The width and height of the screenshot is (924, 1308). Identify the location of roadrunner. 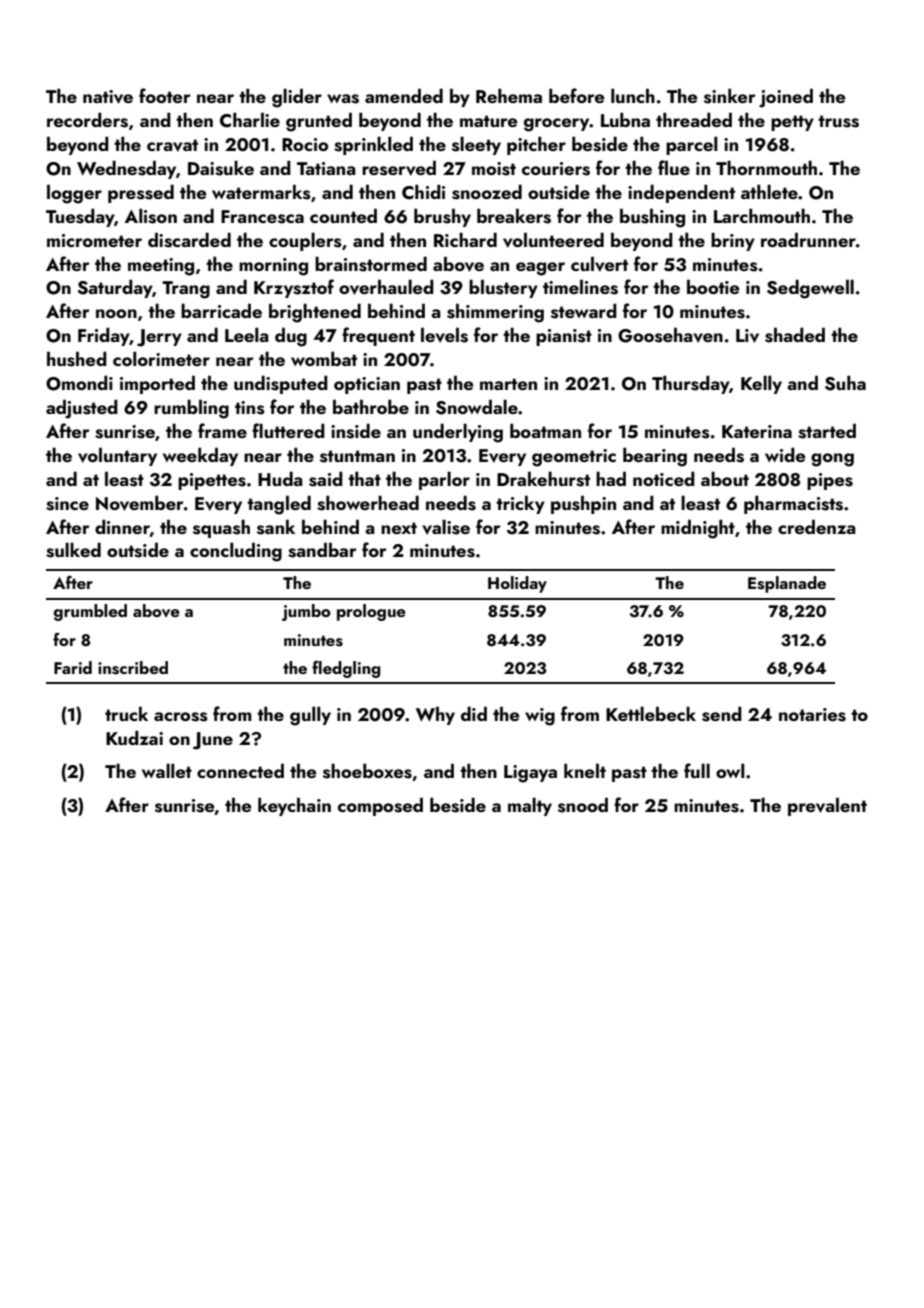
(808, 239).
